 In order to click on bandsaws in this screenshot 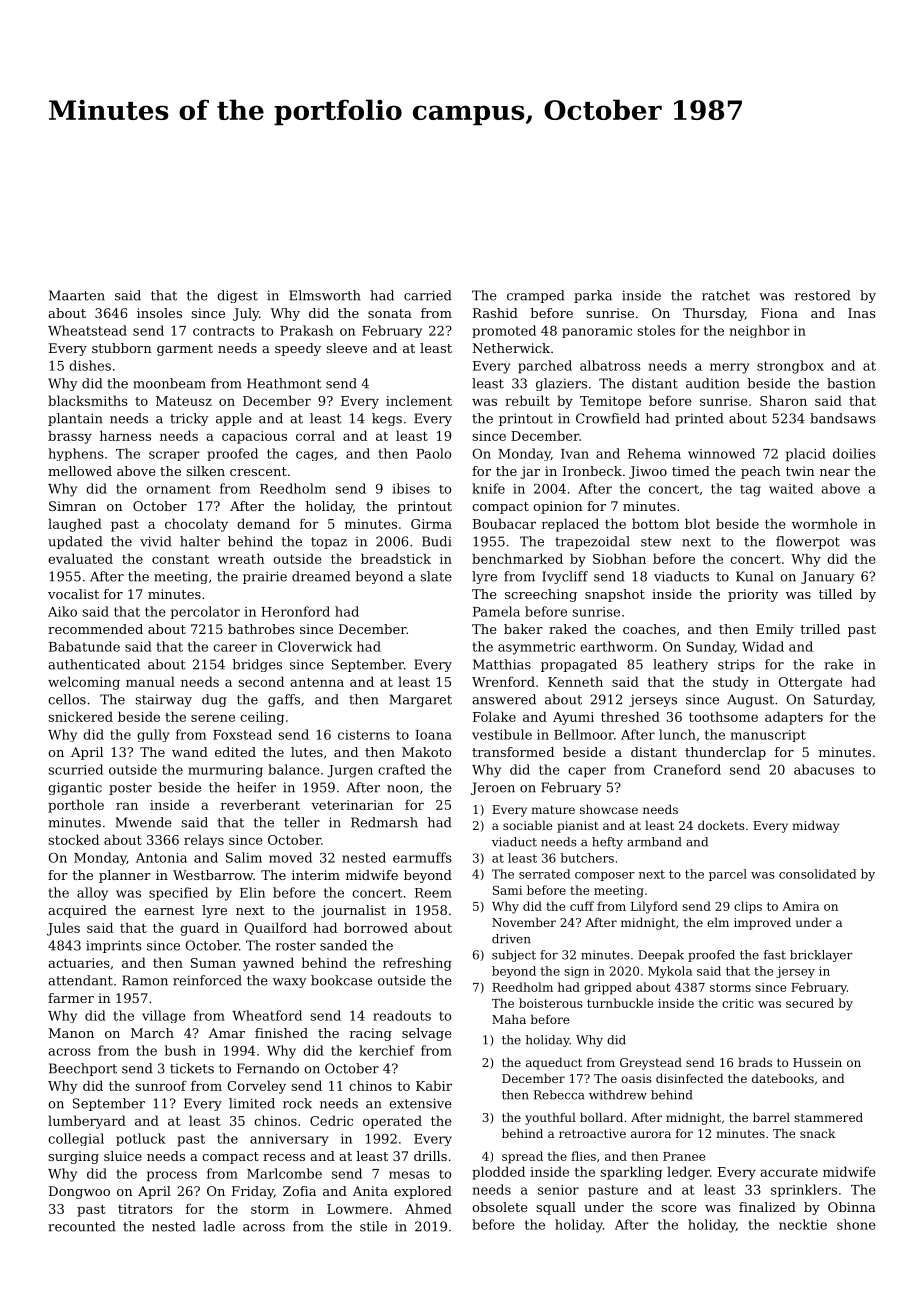, I will do `click(843, 418)`.
